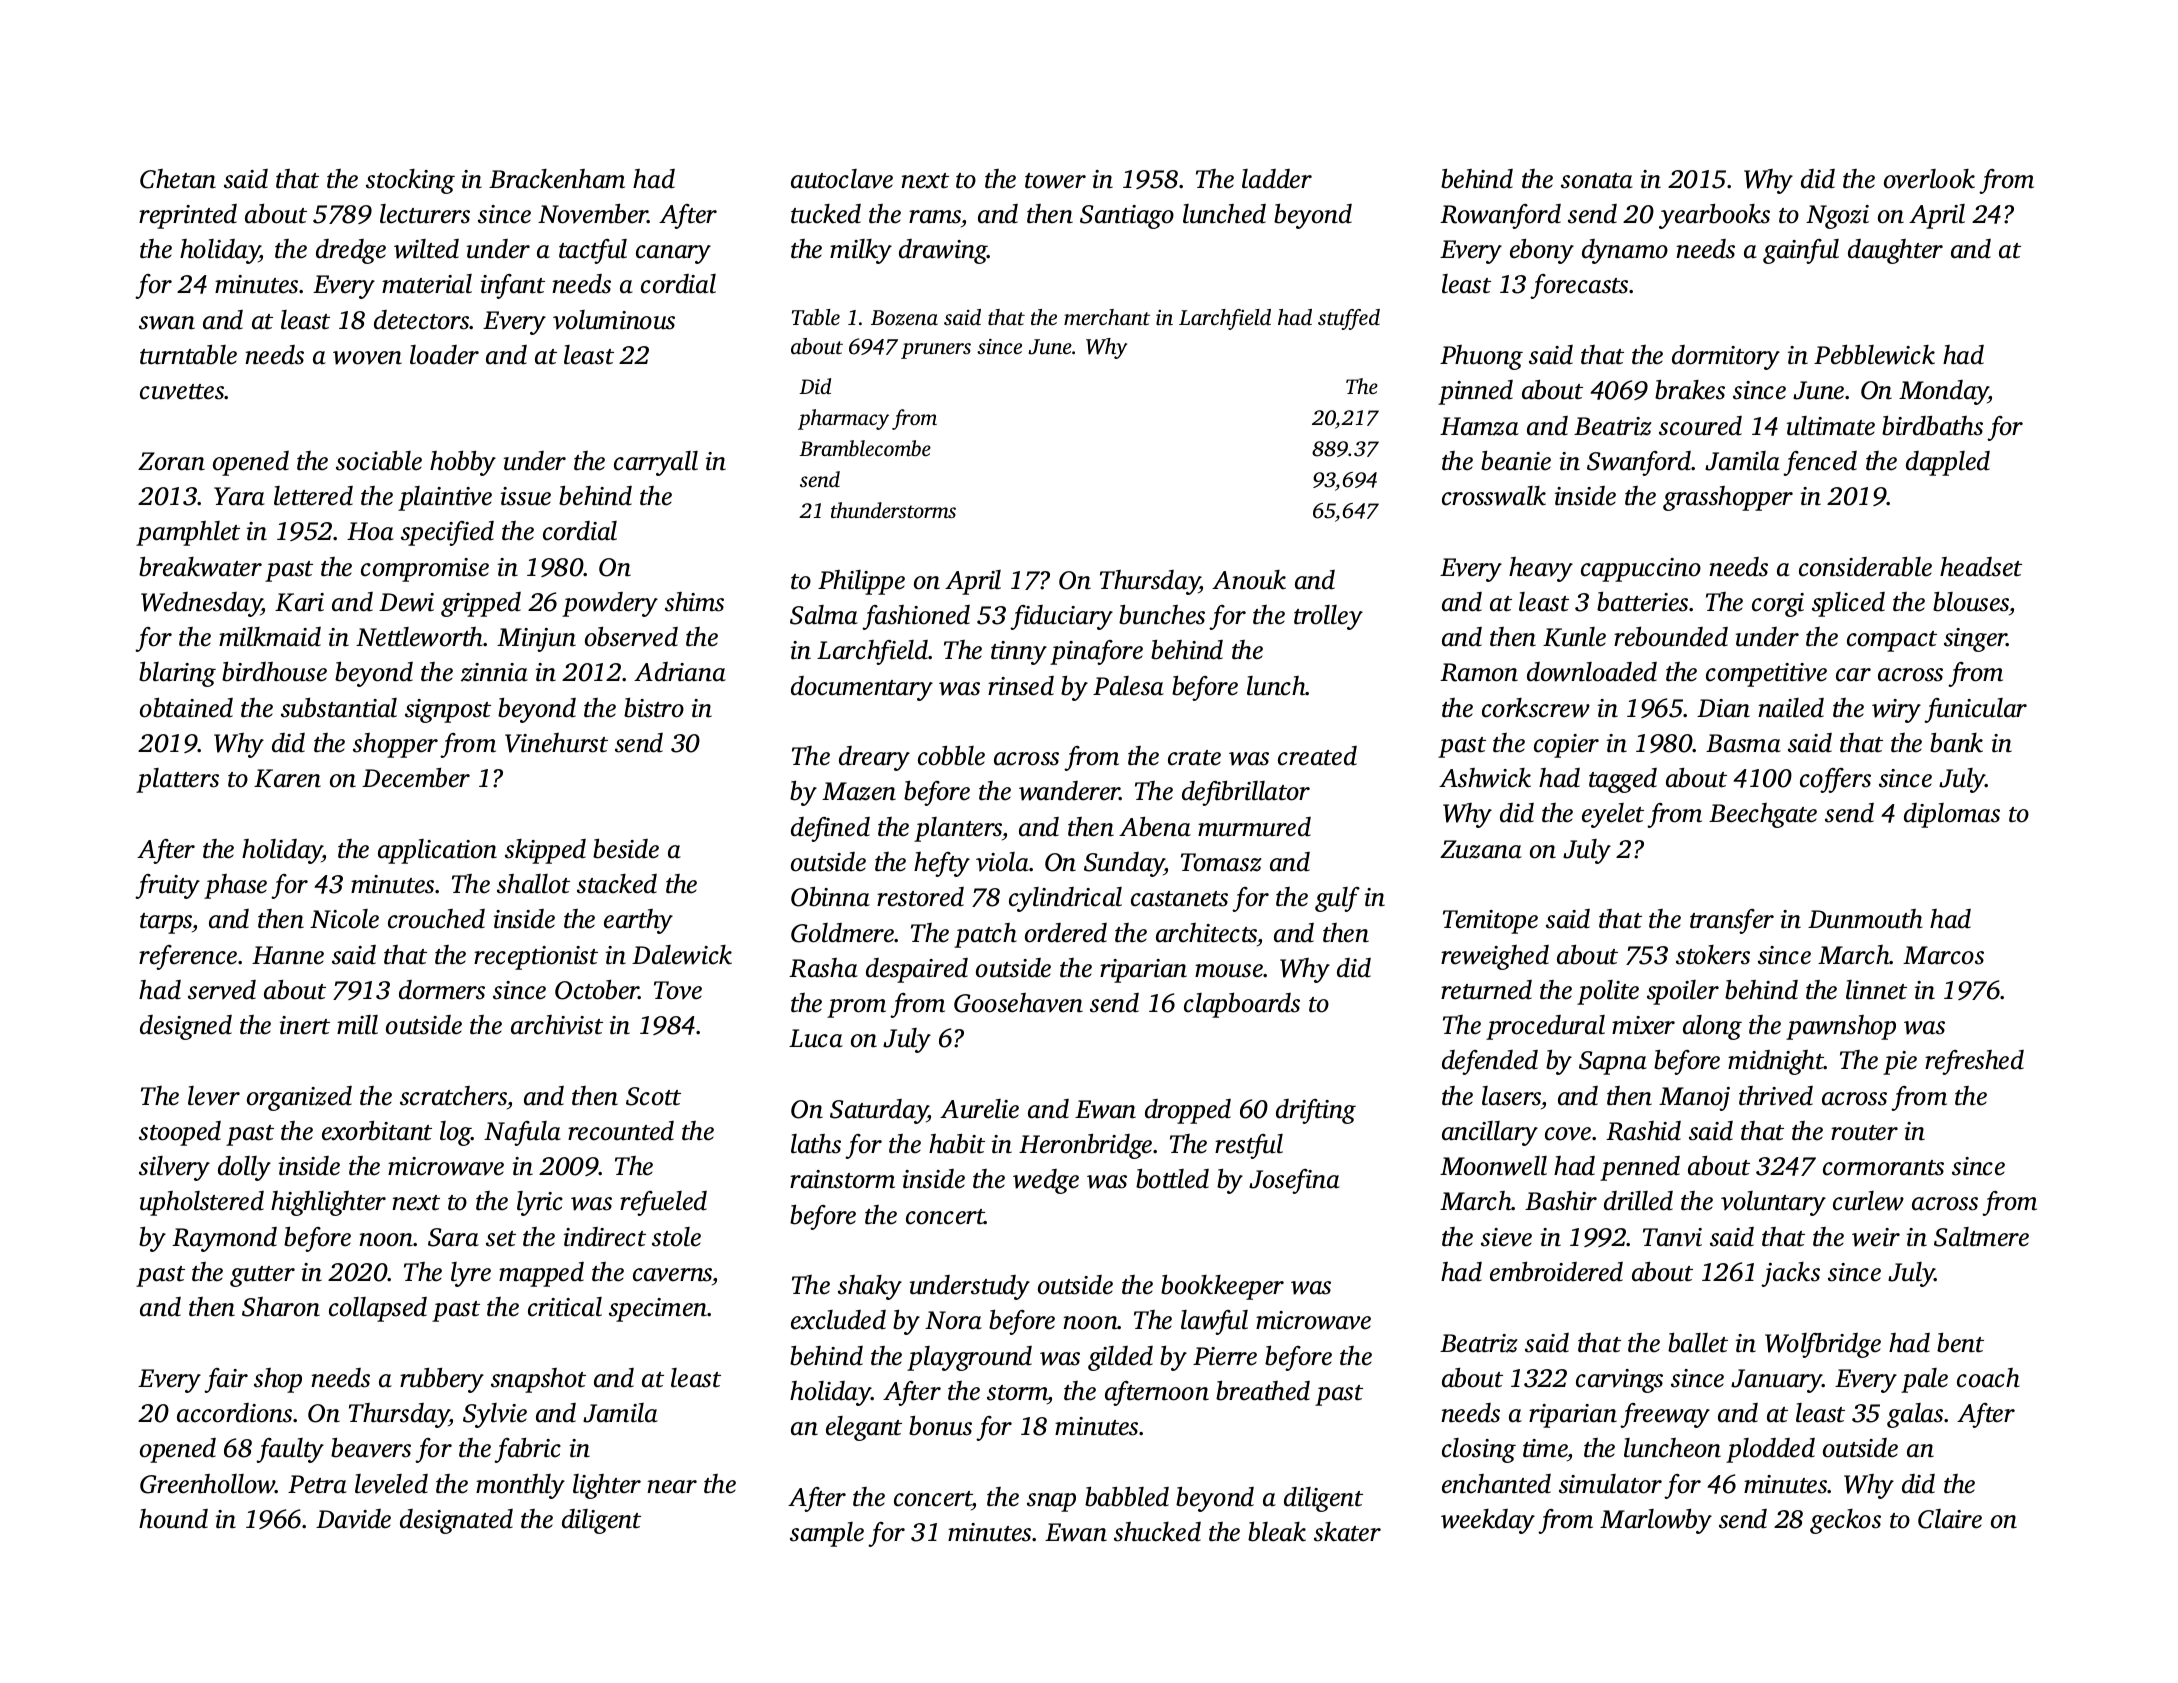  Describe the element at coordinates (653, 1096) in the page. I see `Scott` at that location.
